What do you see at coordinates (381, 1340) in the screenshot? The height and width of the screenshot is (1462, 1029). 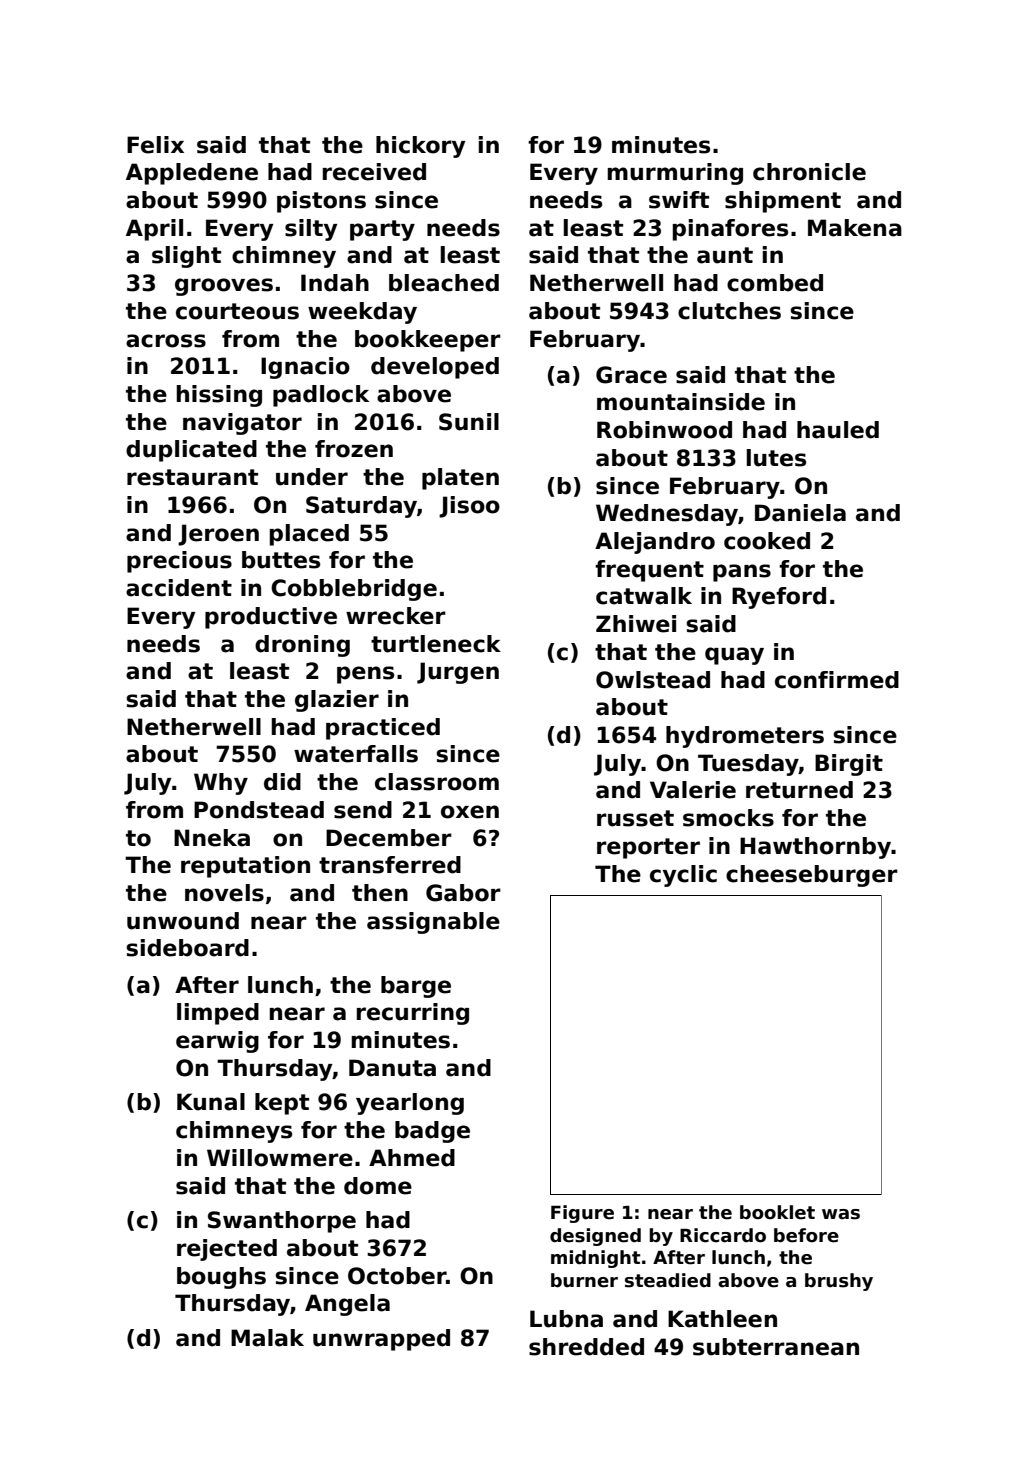 I see `unwrapped` at bounding box center [381, 1340].
